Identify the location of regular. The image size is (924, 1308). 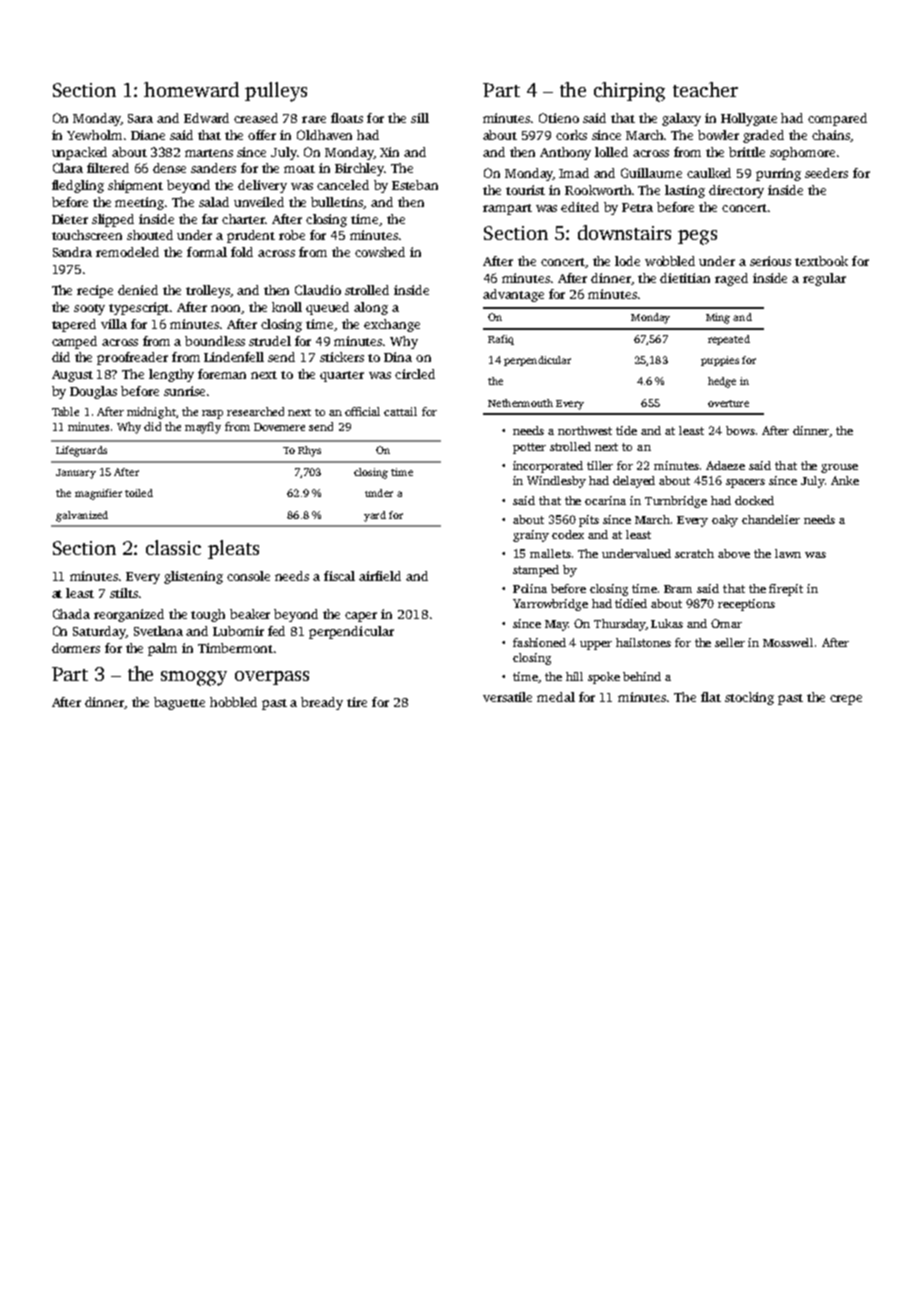
(824, 279).
